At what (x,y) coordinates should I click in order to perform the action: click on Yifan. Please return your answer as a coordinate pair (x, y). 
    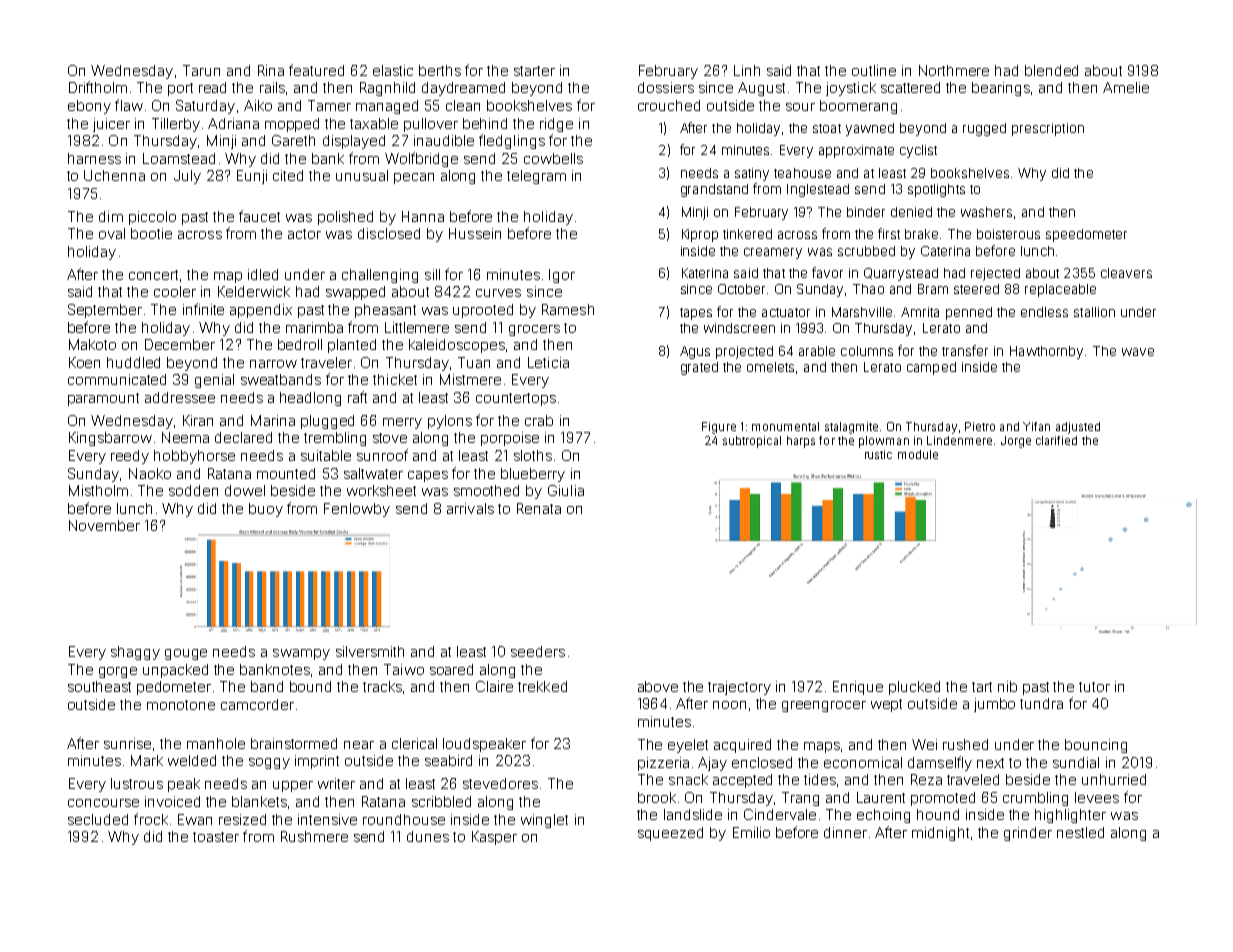
    Looking at the image, I should click on (1036, 426).
